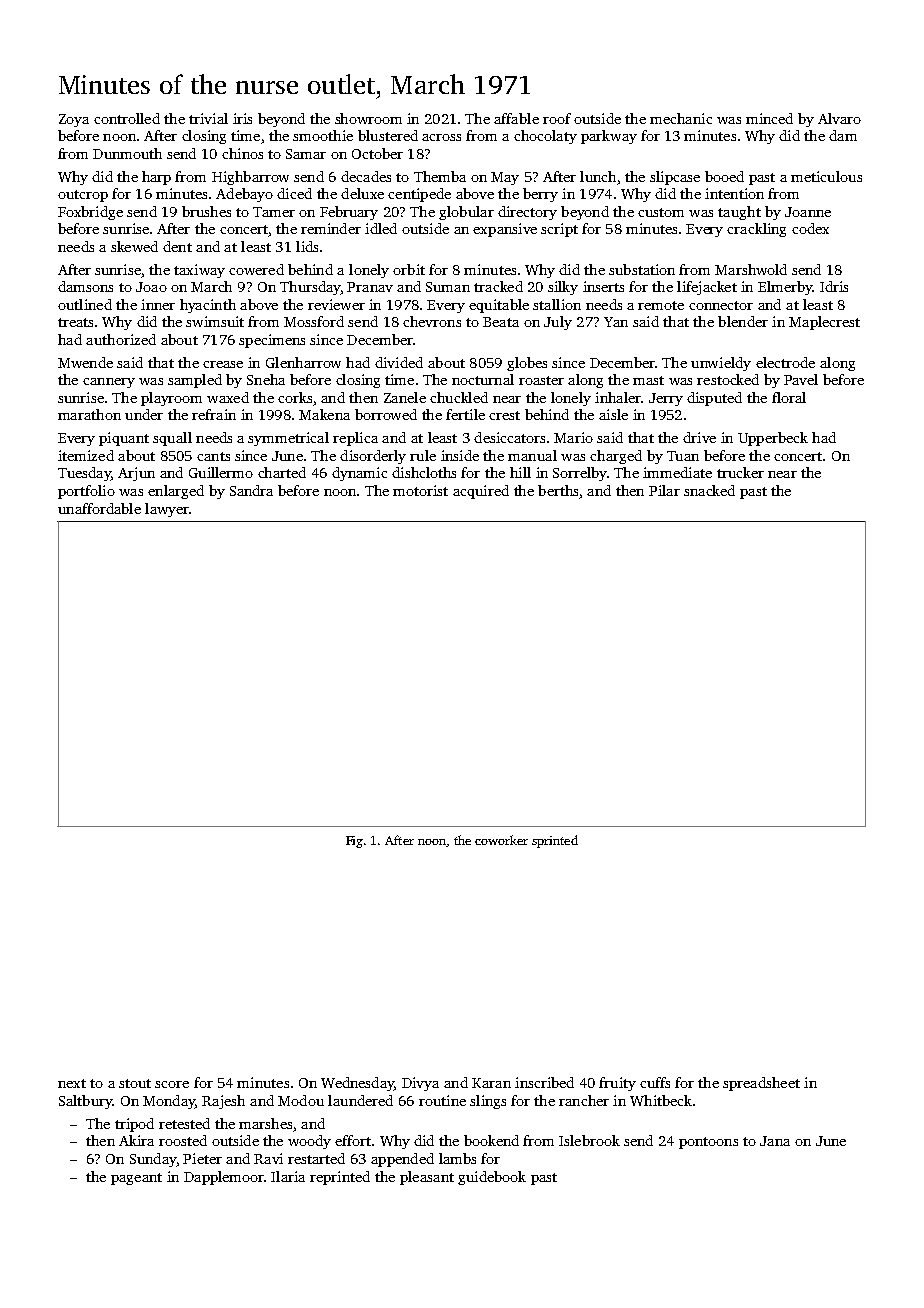 The image size is (924, 1308). I want to click on cuffs, so click(655, 1082).
